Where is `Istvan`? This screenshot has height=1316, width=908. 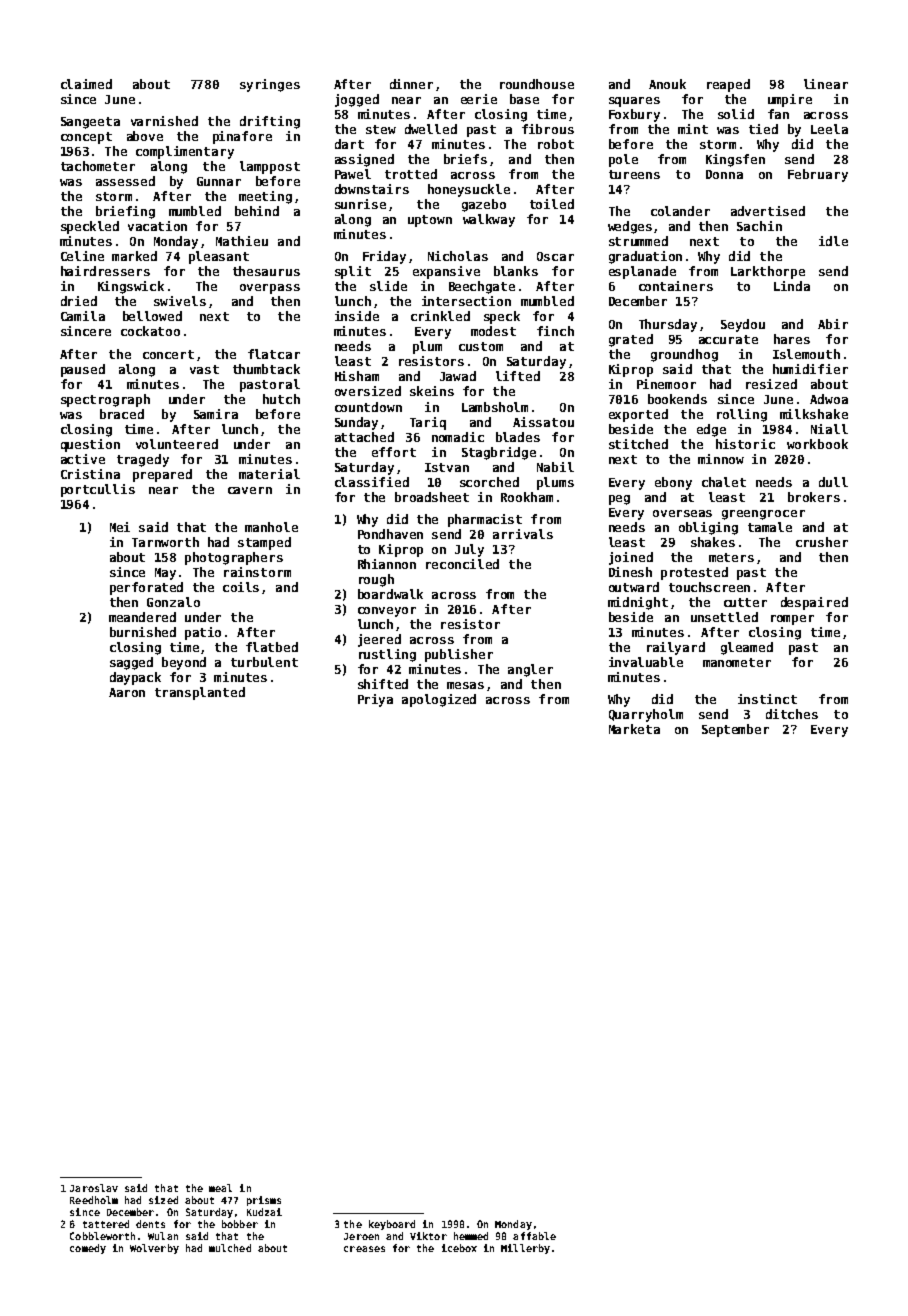
Istvan is located at coordinates (447, 467).
